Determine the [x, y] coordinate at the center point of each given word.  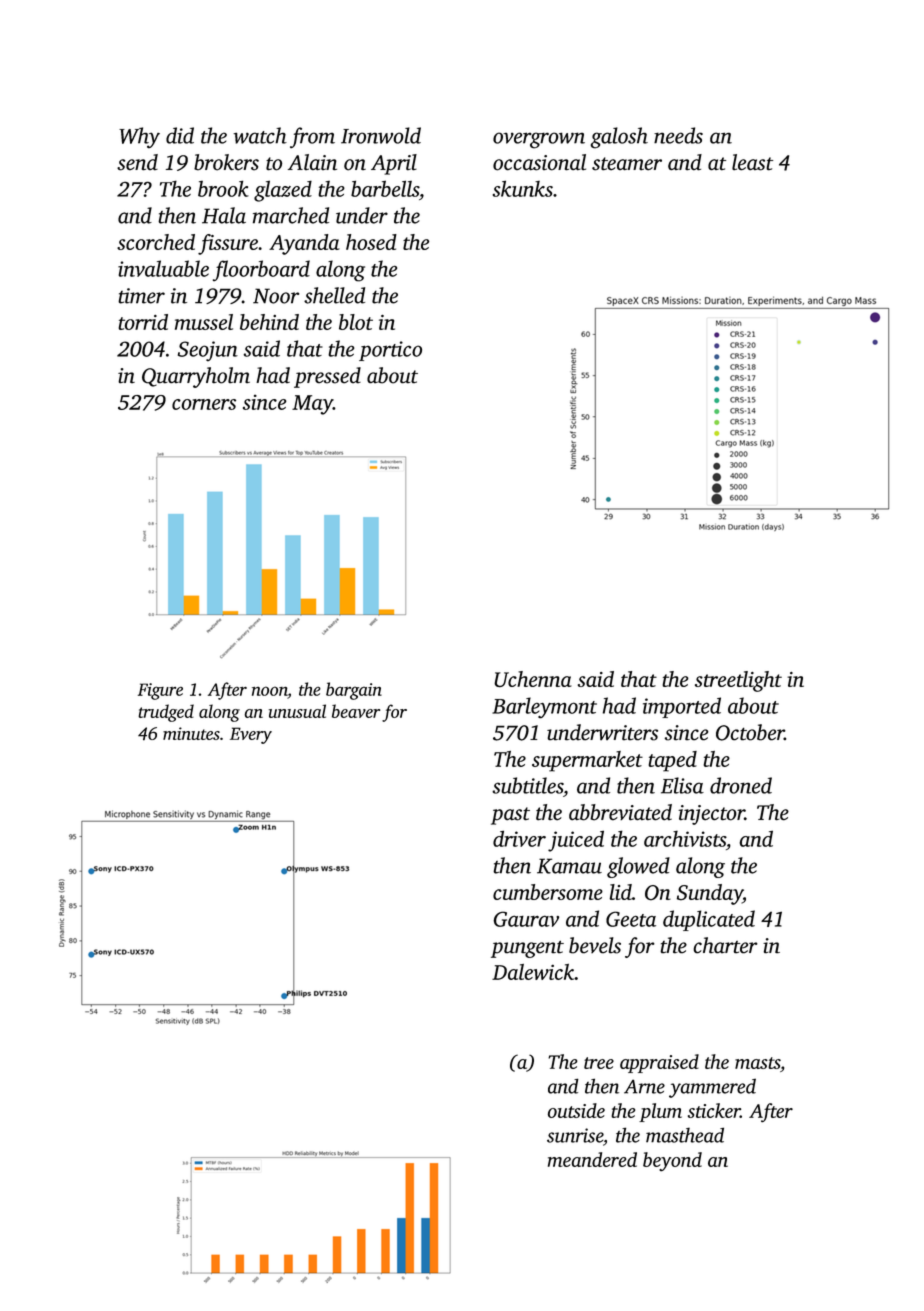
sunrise [575, 1135]
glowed [638, 867]
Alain [312, 162]
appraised [659, 1063]
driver [519, 839]
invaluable [163, 268]
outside [576, 1110]
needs [678, 135]
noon [270, 691]
